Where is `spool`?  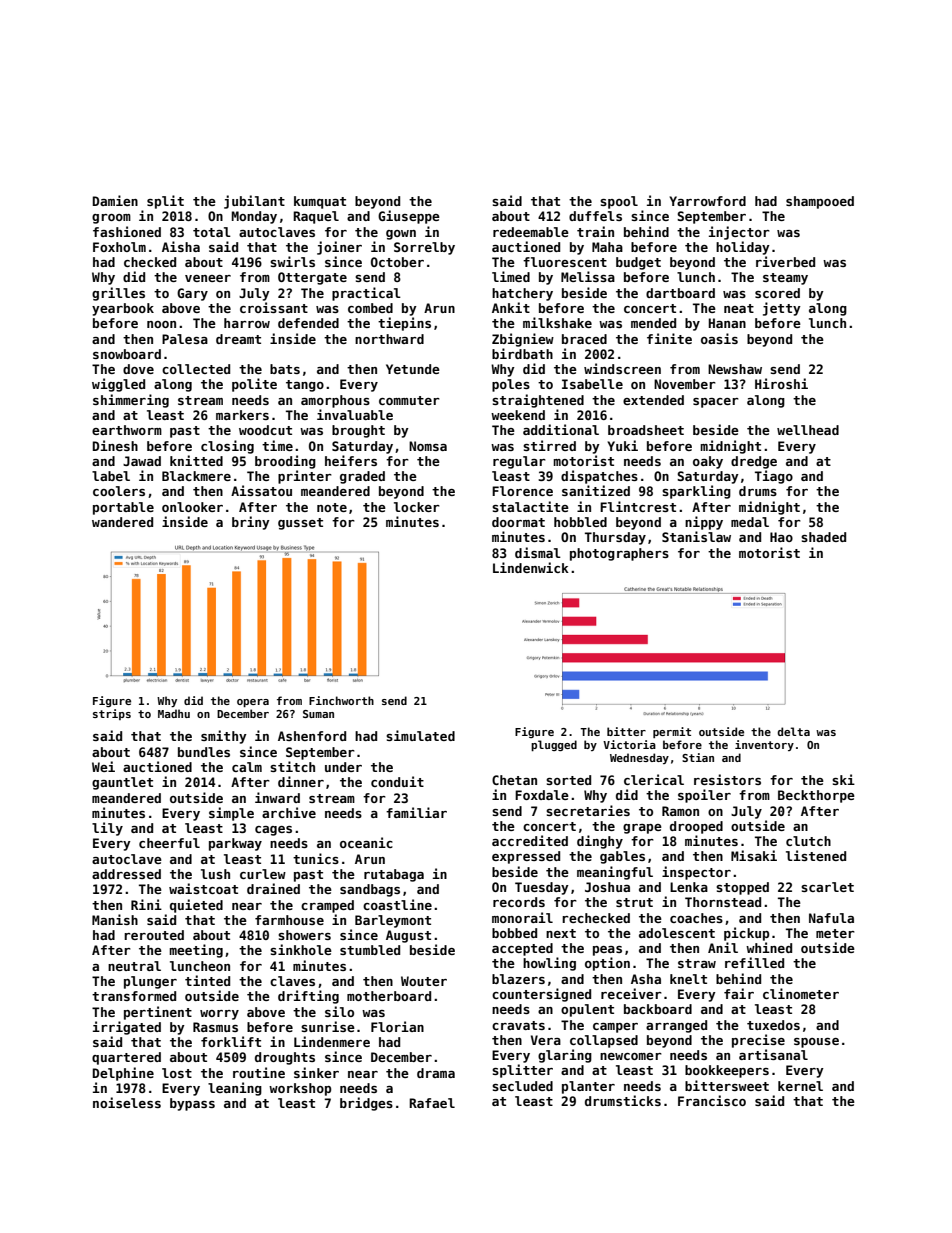 spool is located at coordinates (619, 202).
